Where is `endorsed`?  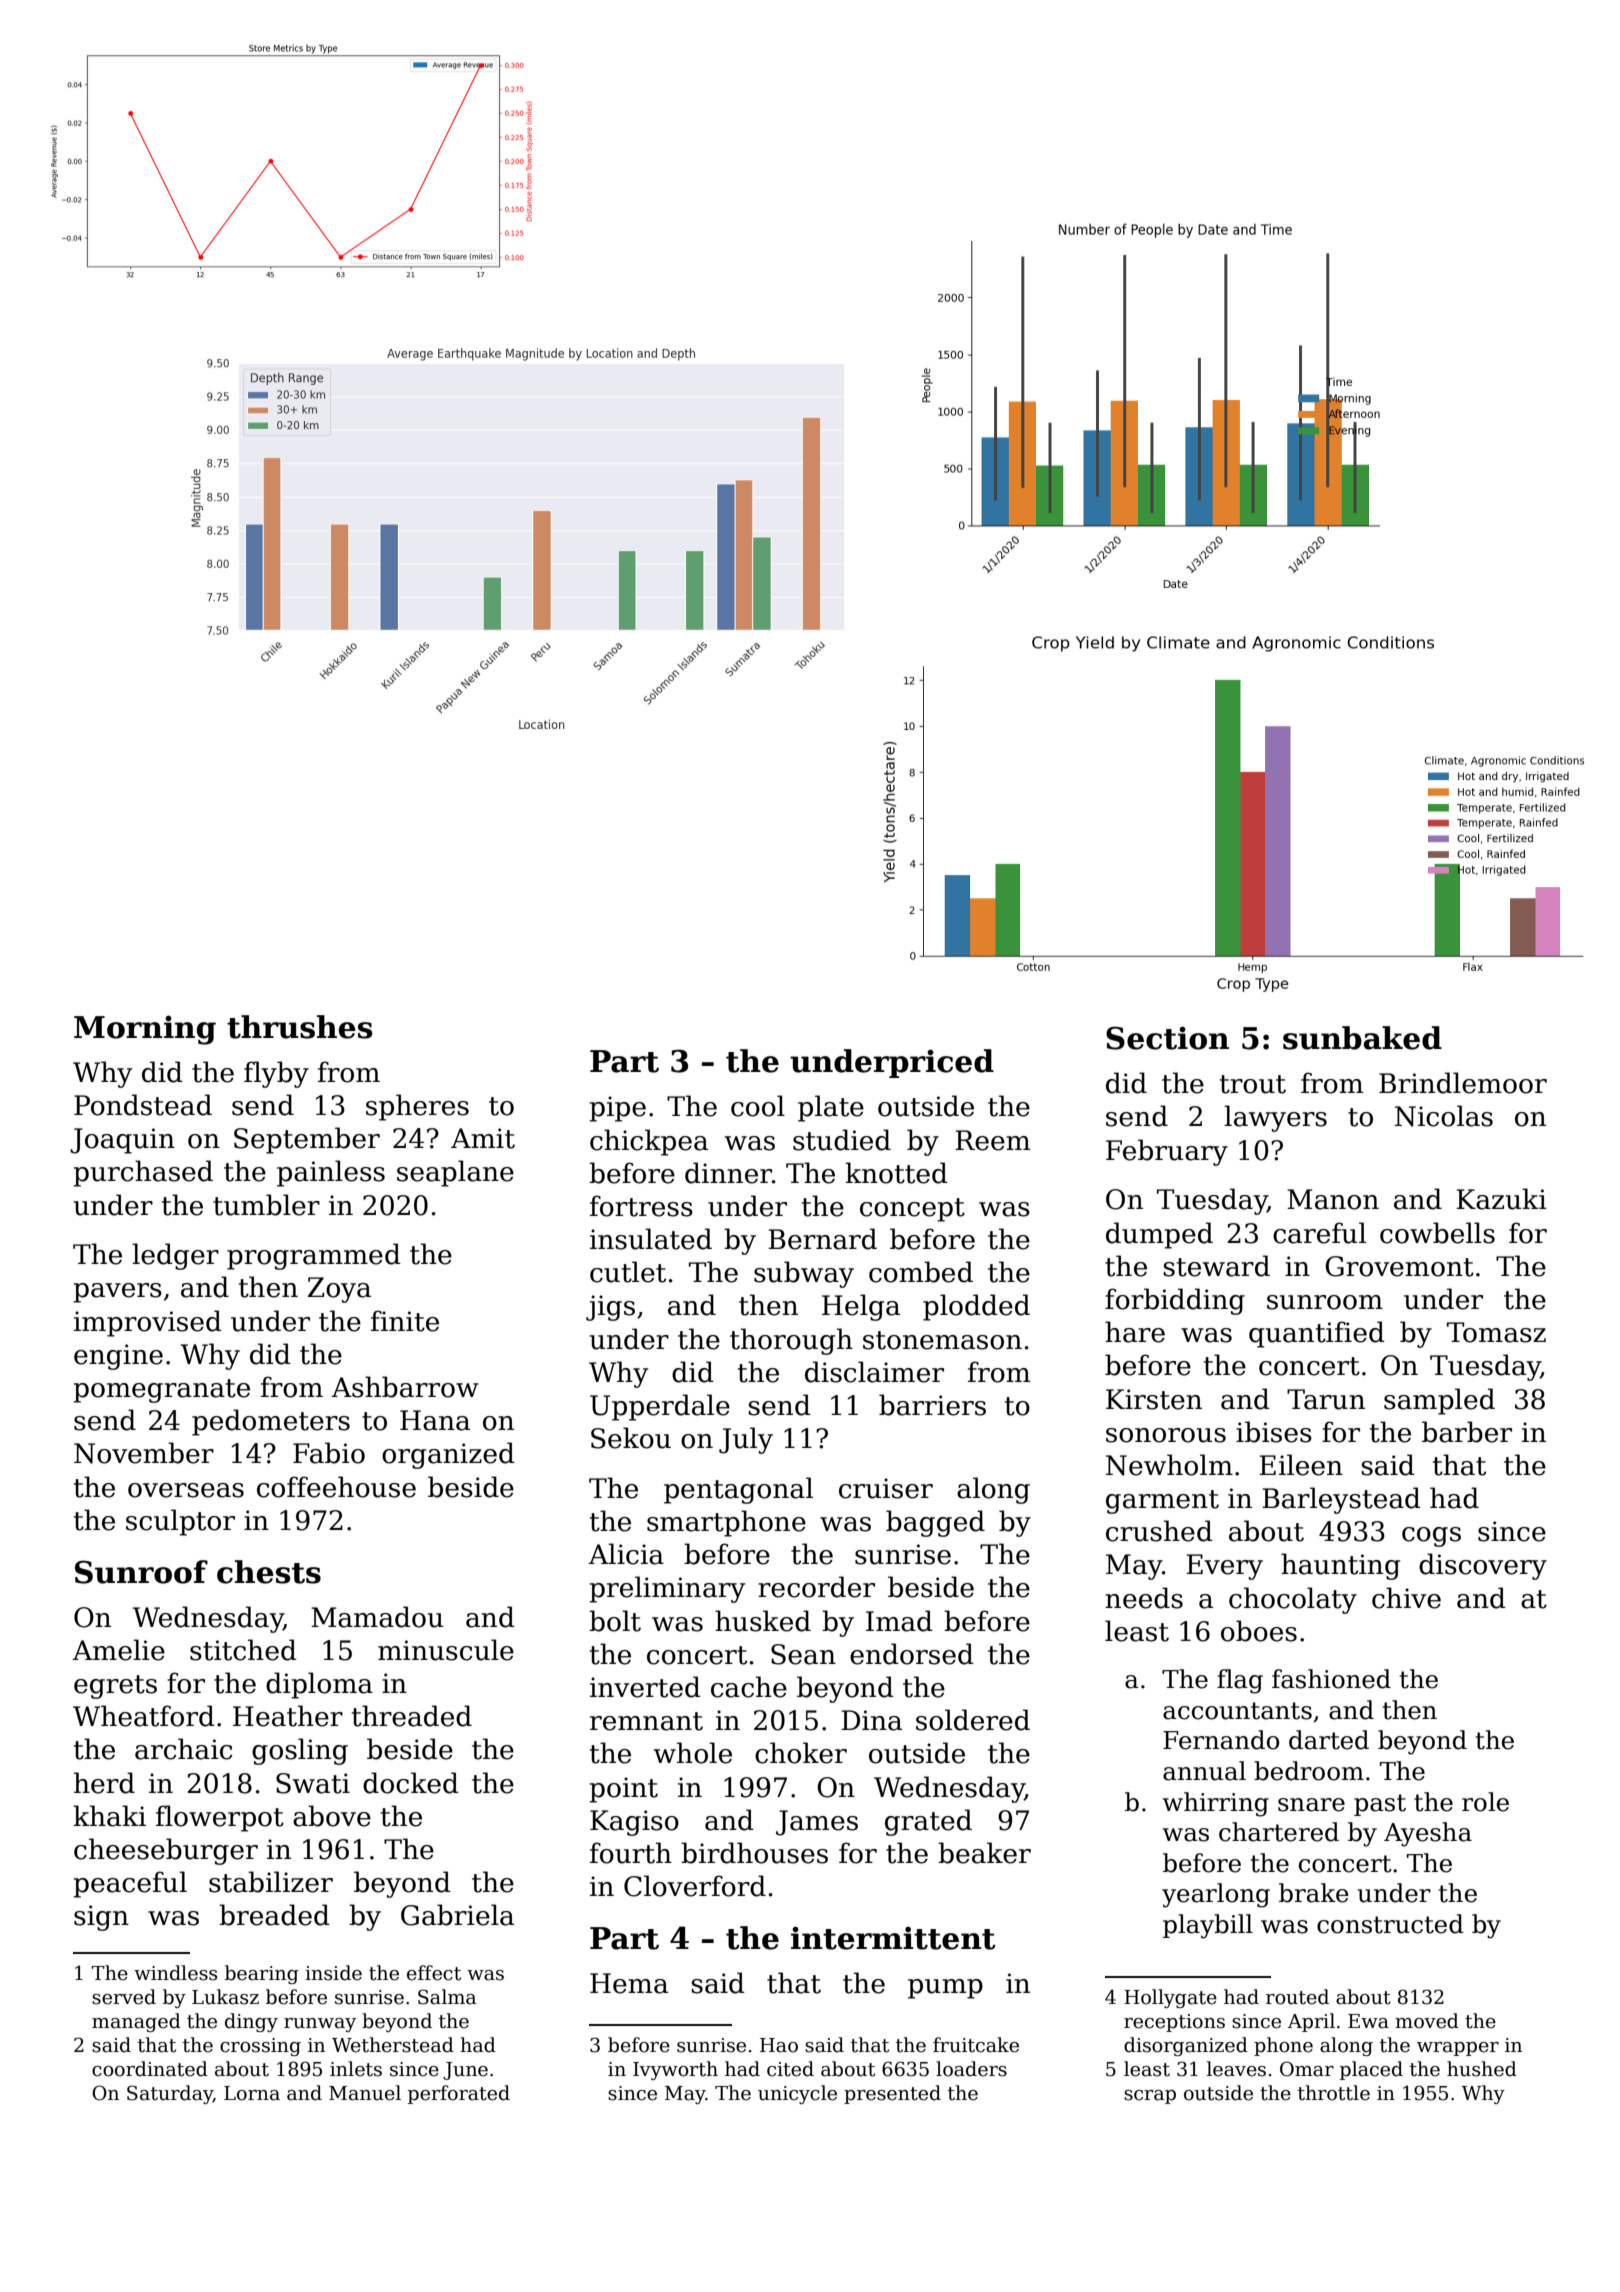 endorsed is located at coordinates (912, 1654).
